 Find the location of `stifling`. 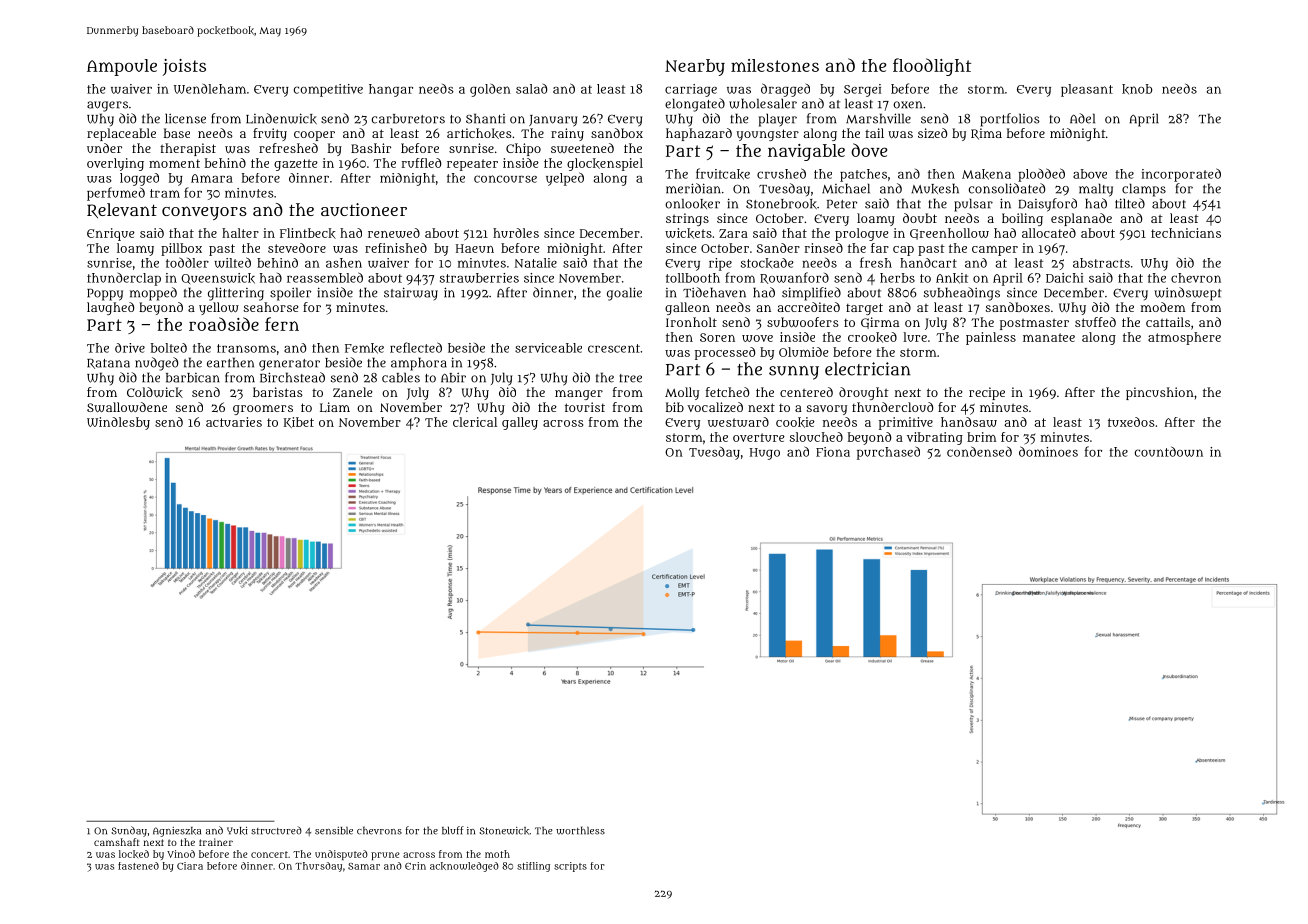

stifling is located at coordinates (533, 867).
